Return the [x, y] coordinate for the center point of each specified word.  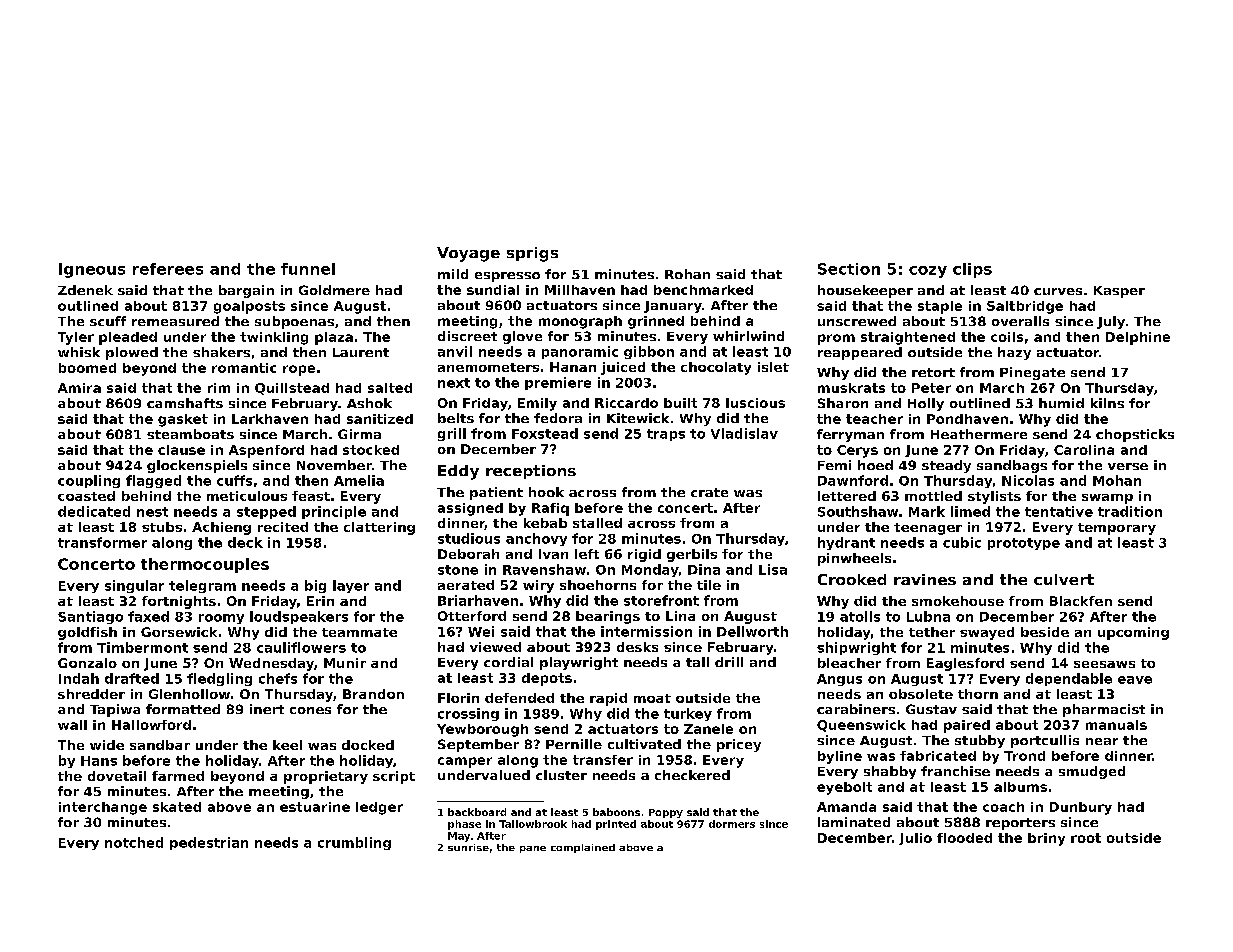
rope [299, 370]
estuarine [315, 807]
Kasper [1119, 292]
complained [583, 848]
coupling [89, 481]
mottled [933, 496]
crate [709, 492]
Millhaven [580, 290]
